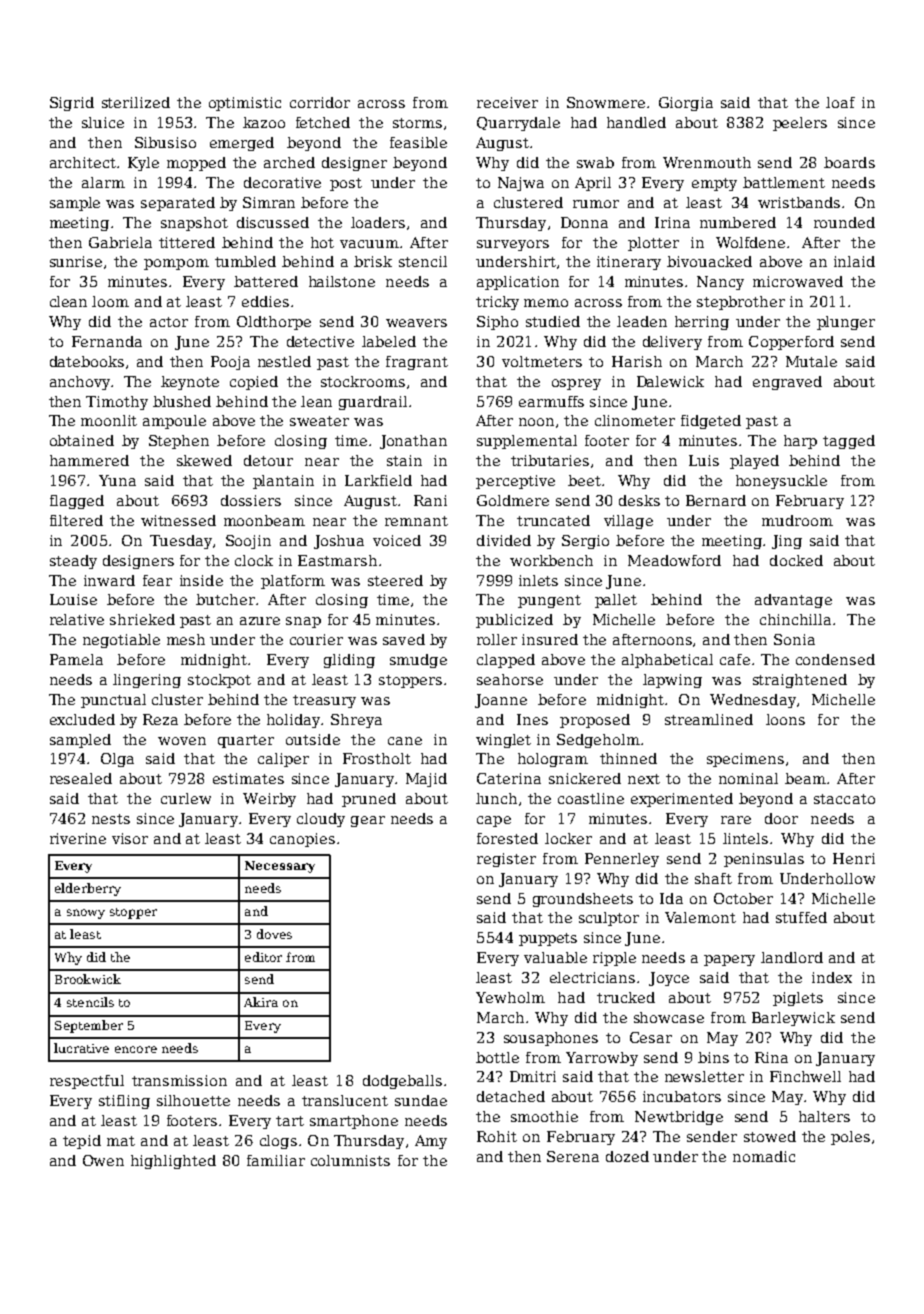  I want to click on loaf, so click(840, 102).
